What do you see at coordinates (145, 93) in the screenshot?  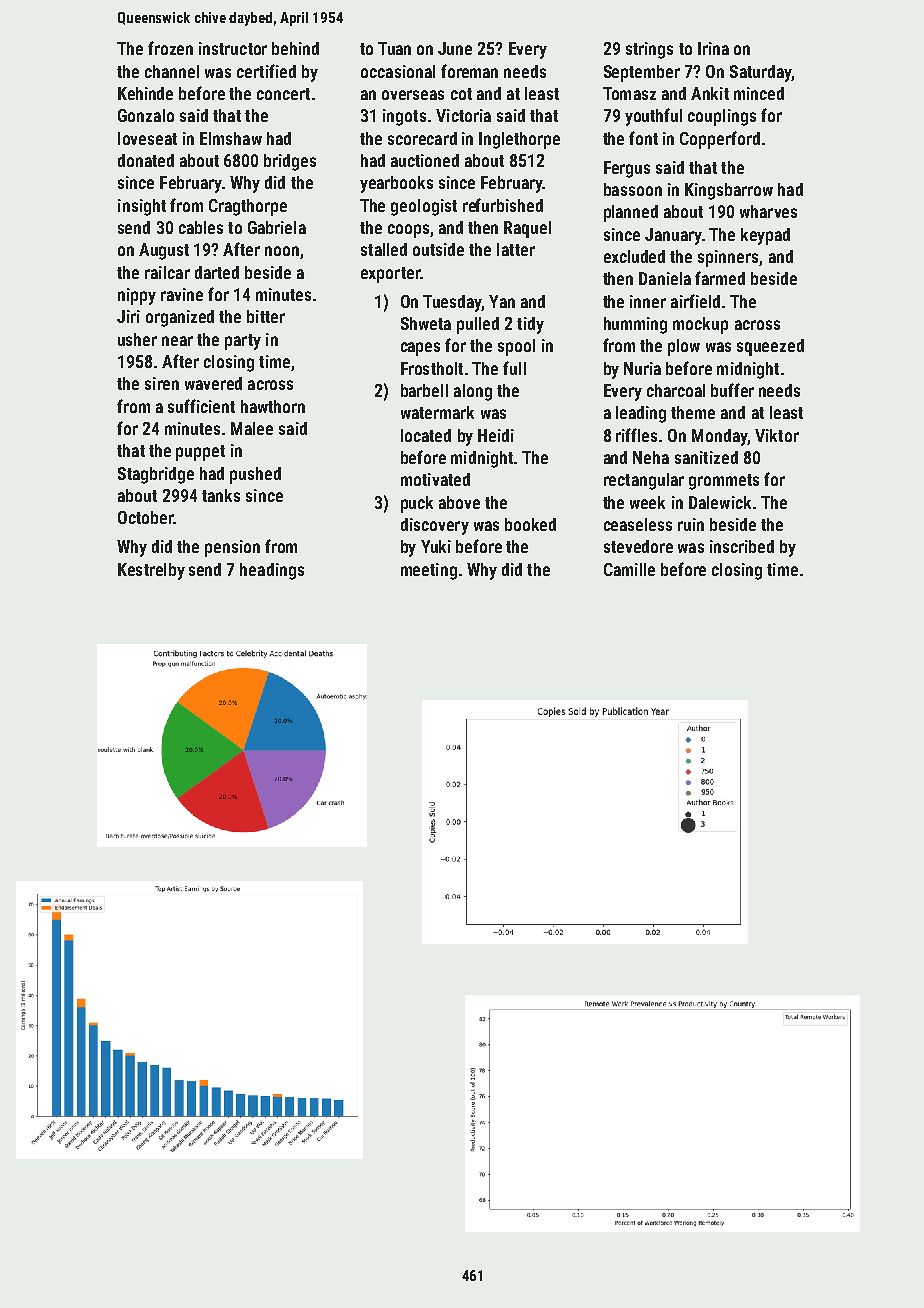 I see `Kehinde` at bounding box center [145, 93].
